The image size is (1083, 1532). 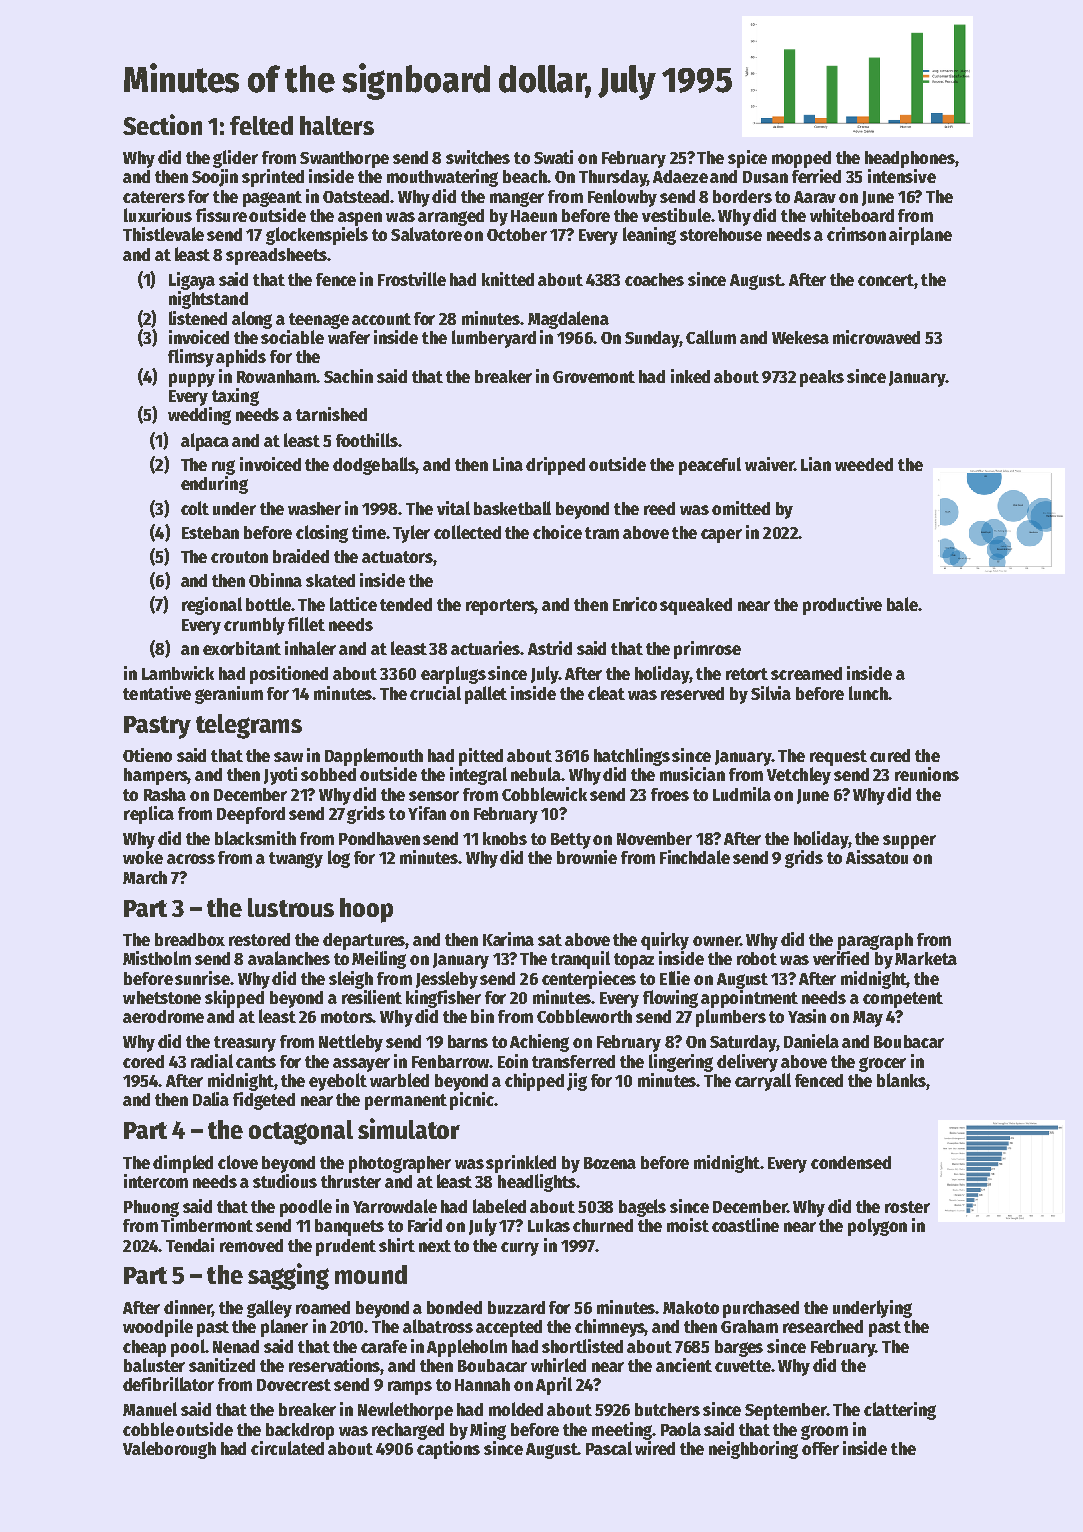 I want to click on verified, so click(x=841, y=958).
